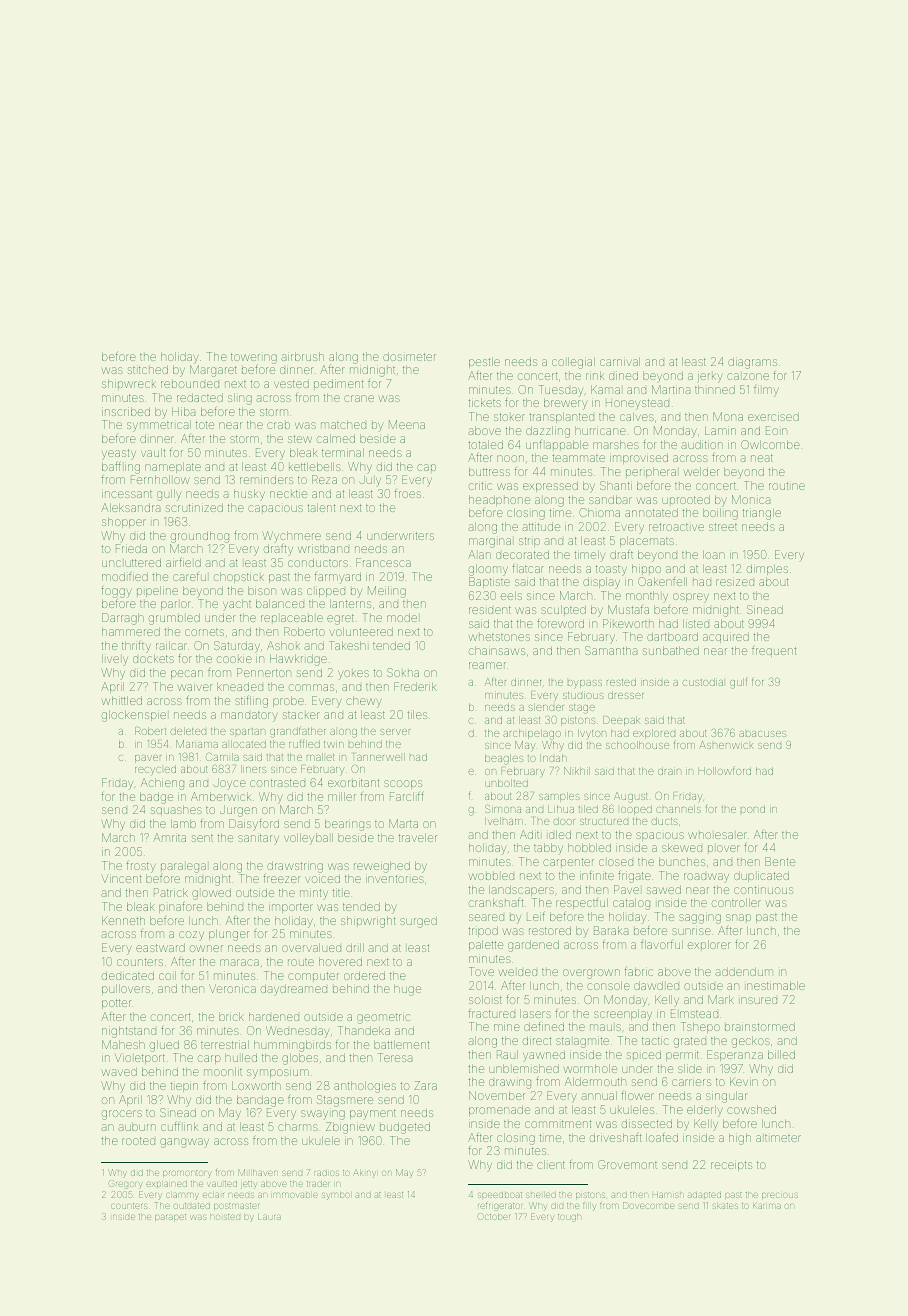 The height and width of the screenshot is (1316, 908). I want to click on geometric, so click(383, 1018).
